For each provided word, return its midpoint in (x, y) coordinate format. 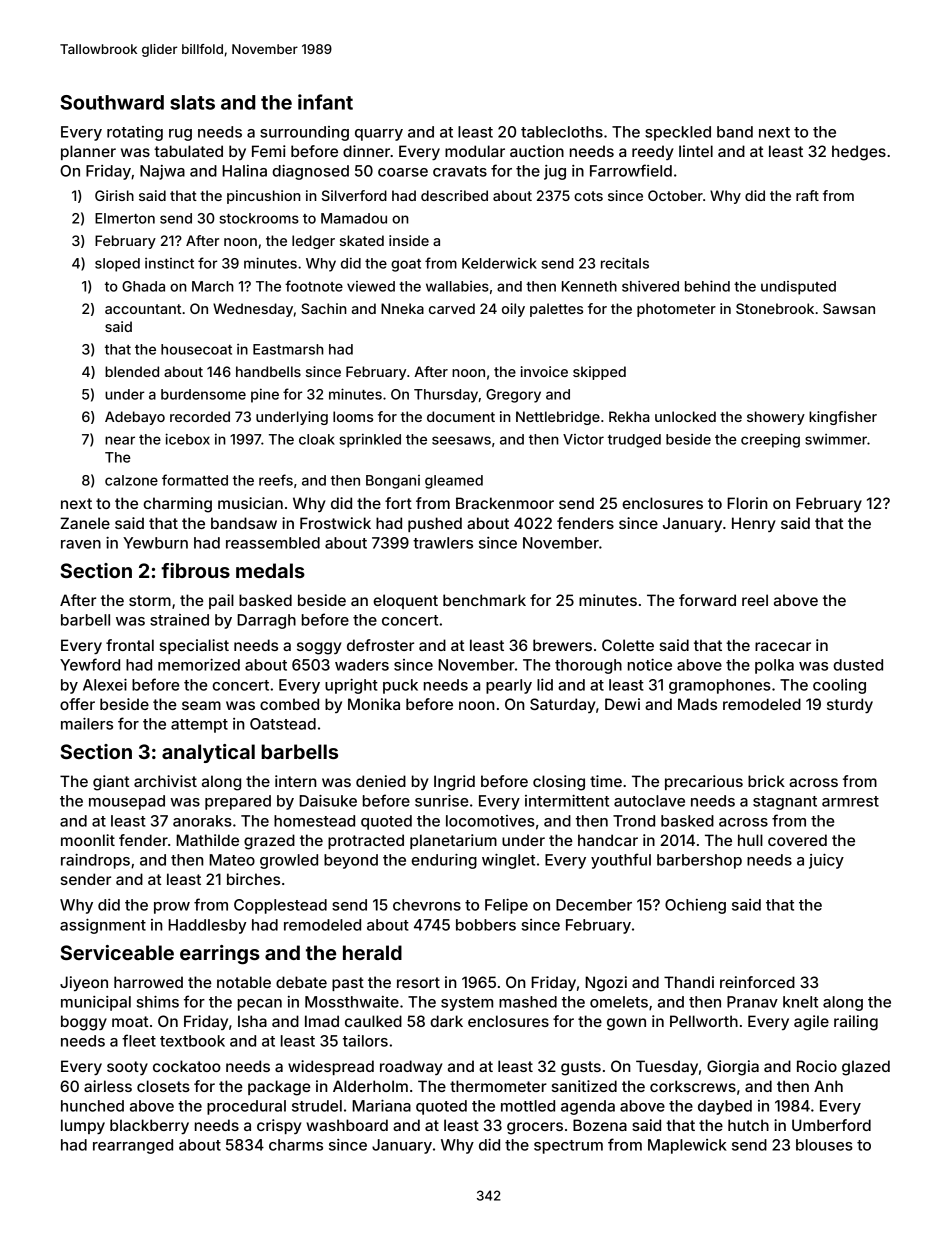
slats (192, 102)
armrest (850, 801)
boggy (84, 1023)
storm (150, 600)
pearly (509, 686)
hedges (859, 153)
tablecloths (562, 132)
